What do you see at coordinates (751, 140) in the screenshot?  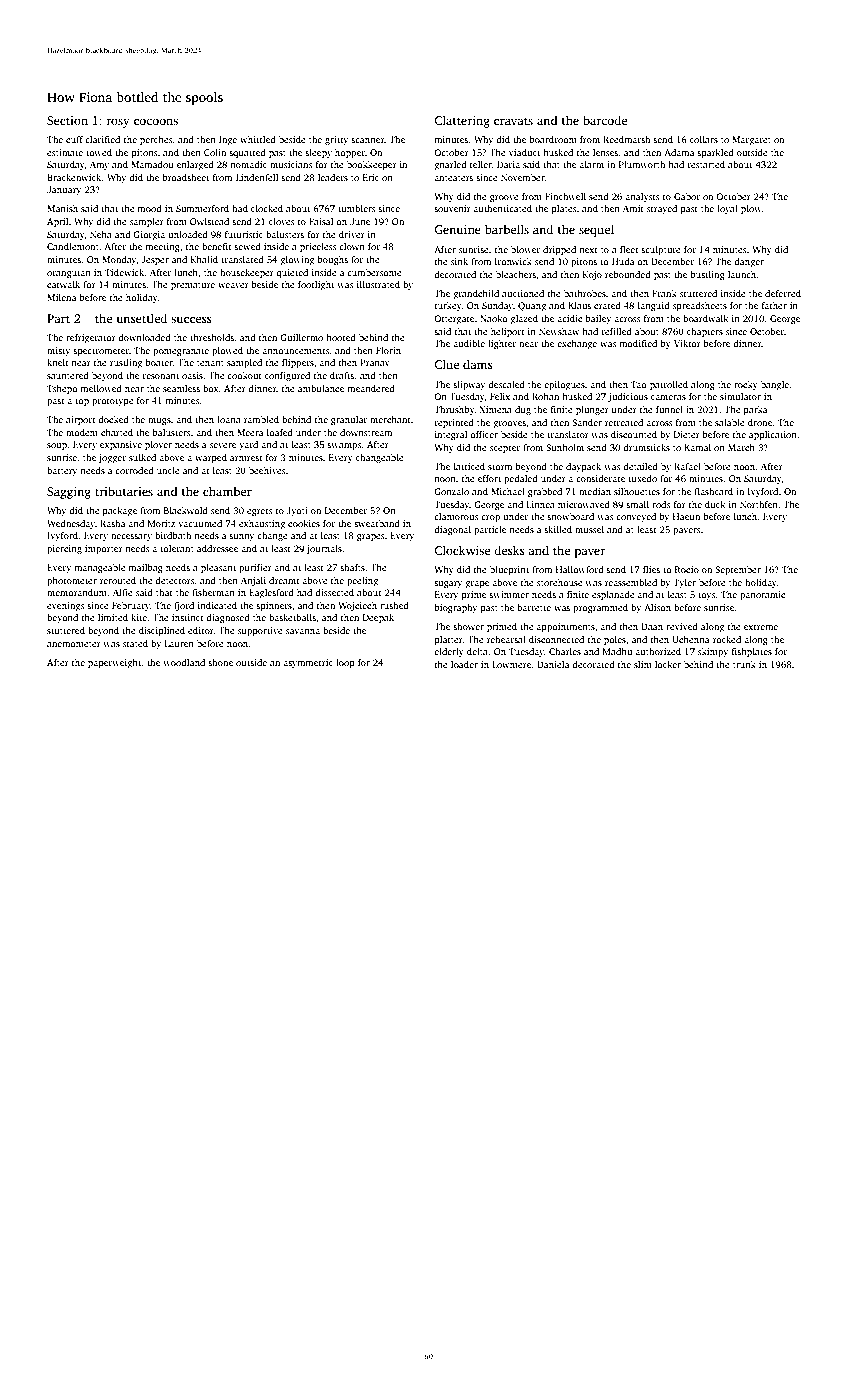 I see `Margaret` at bounding box center [751, 140].
